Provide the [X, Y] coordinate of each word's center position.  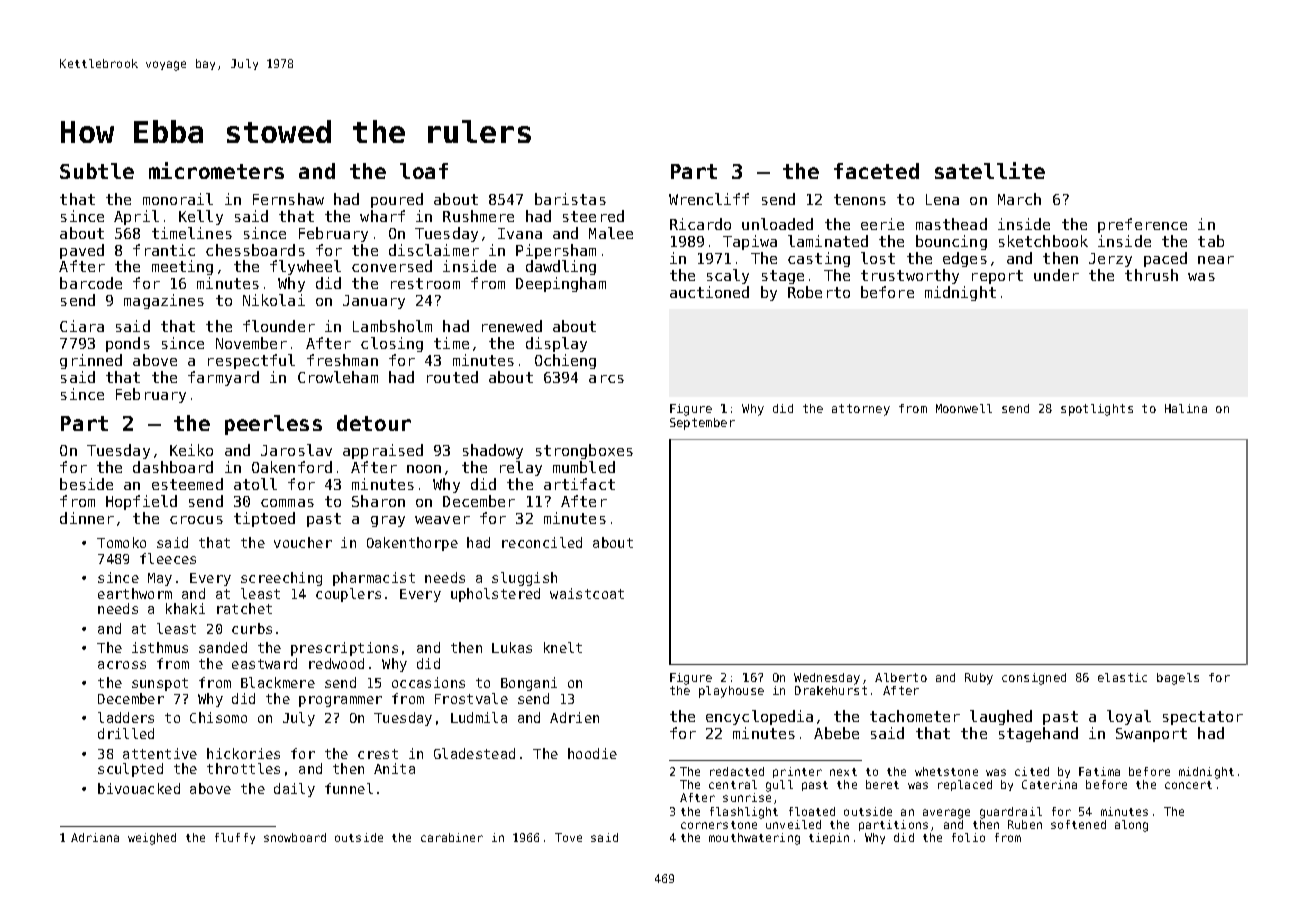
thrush [1151, 275]
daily [294, 790]
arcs [606, 379]
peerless [273, 425]
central [733, 784]
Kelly [201, 217]
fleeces [168, 558]
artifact [579, 484]
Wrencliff [709, 199]
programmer [340, 701]
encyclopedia [759, 717]
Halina [1186, 408]
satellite [990, 170]
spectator [1203, 718]
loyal [1129, 717]
